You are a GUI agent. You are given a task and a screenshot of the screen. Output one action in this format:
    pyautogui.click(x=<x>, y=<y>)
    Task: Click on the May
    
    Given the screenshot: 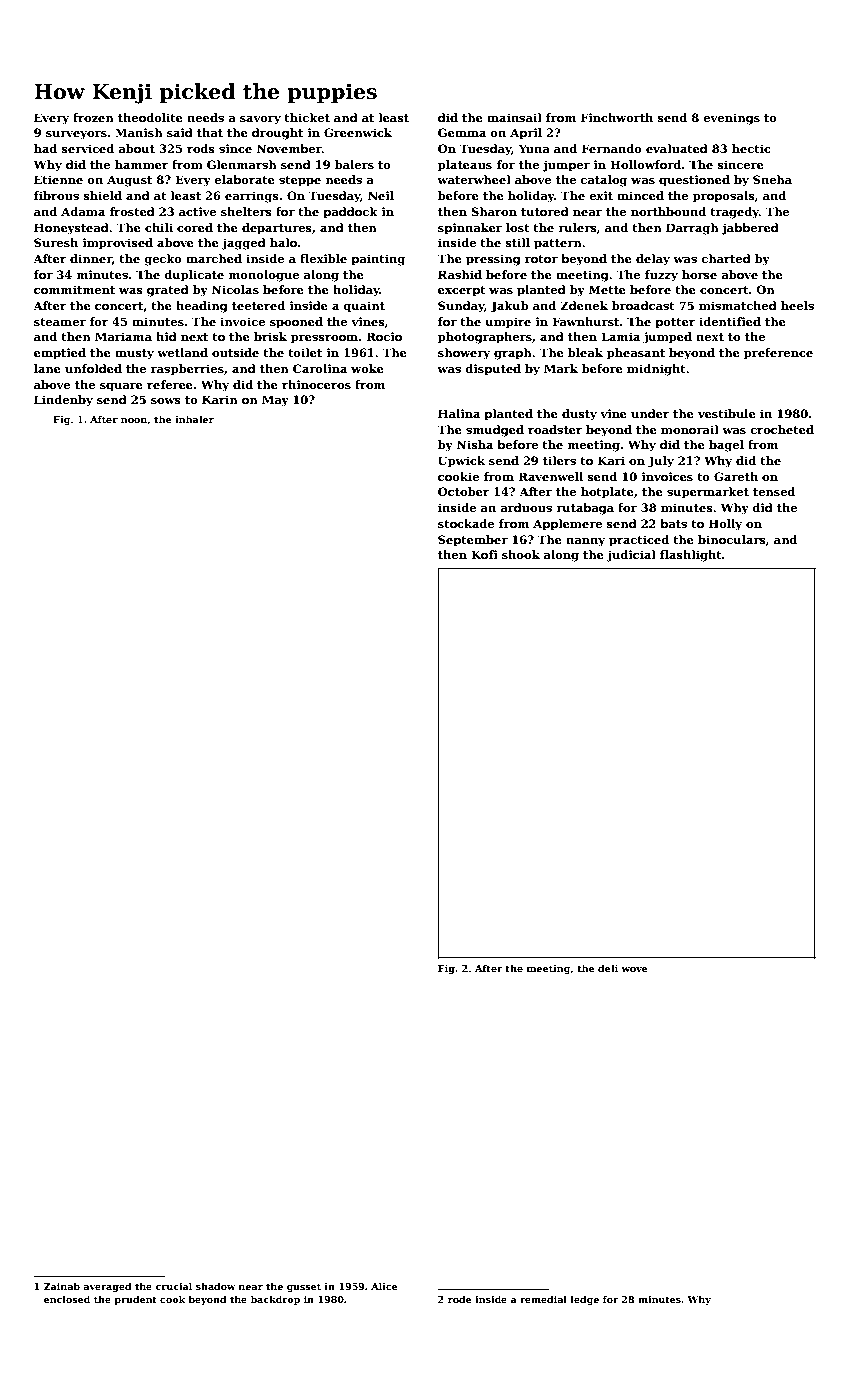 What is the action you would take?
    pyautogui.click(x=275, y=401)
